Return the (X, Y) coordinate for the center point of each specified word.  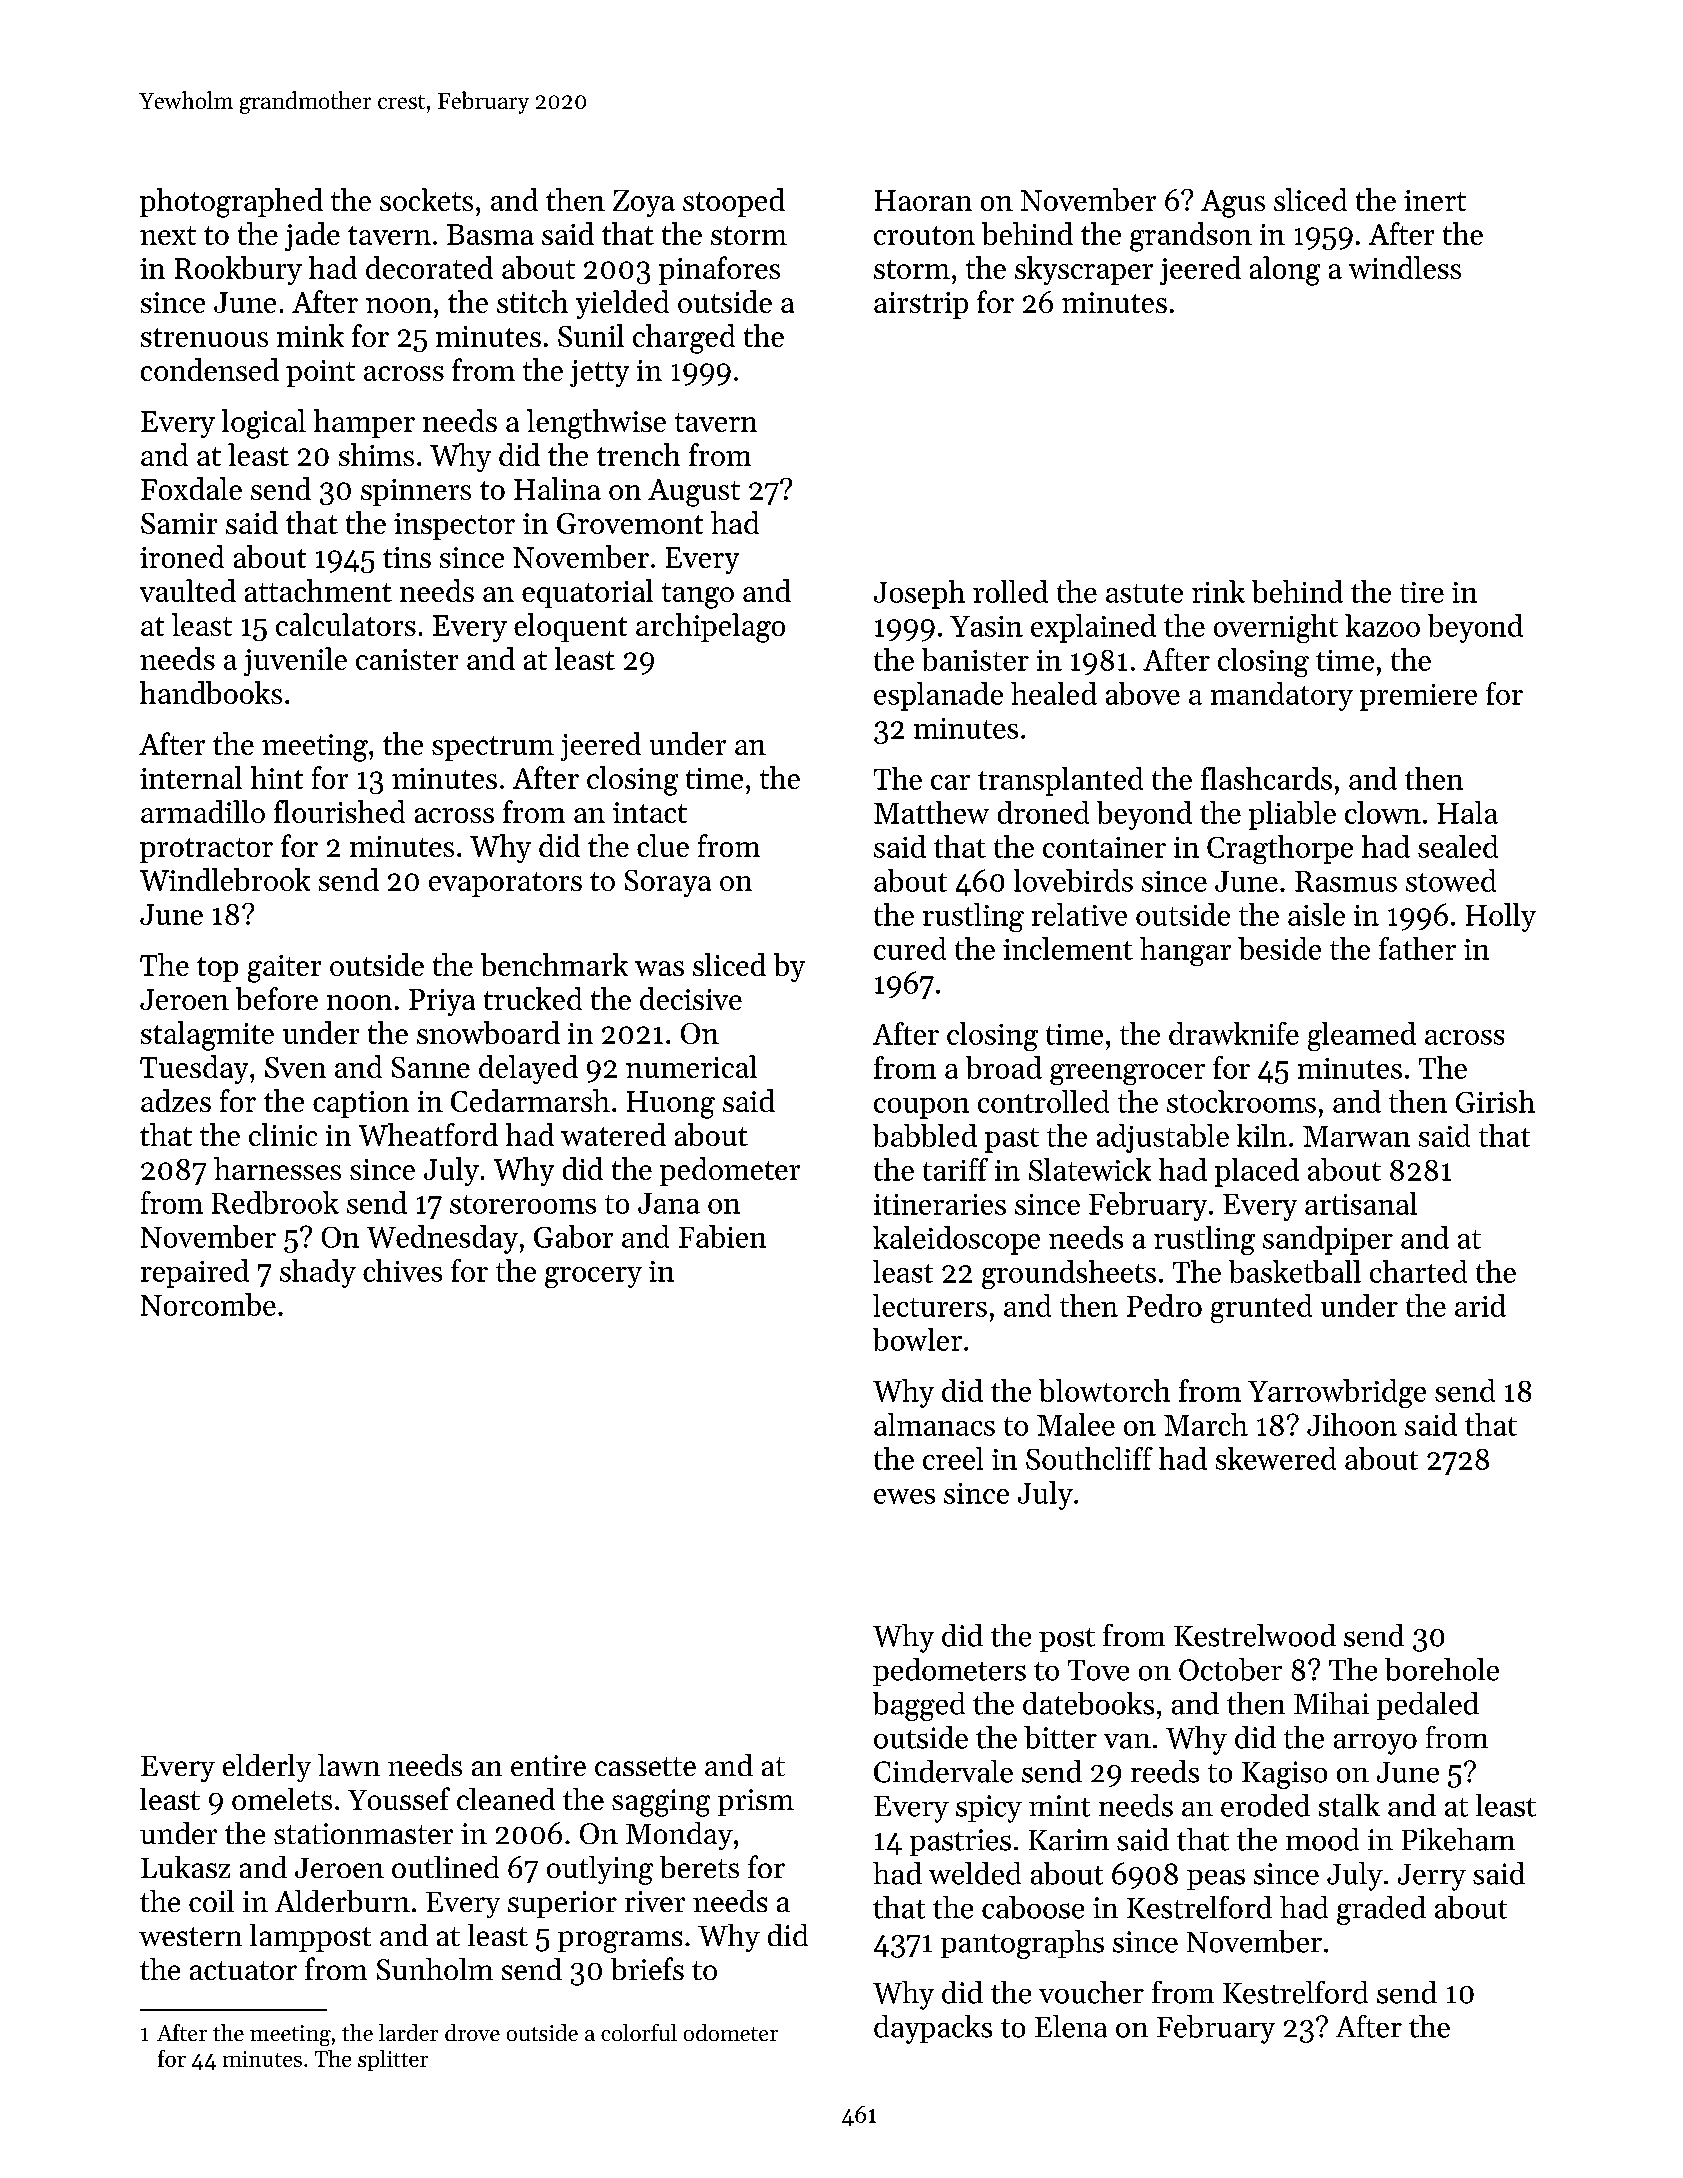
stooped (734, 202)
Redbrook (275, 1202)
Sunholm (435, 1969)
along (1285, 271)
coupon (921, 1108)
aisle (1316, 914)
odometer (731, 2032)
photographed (231, 203)
